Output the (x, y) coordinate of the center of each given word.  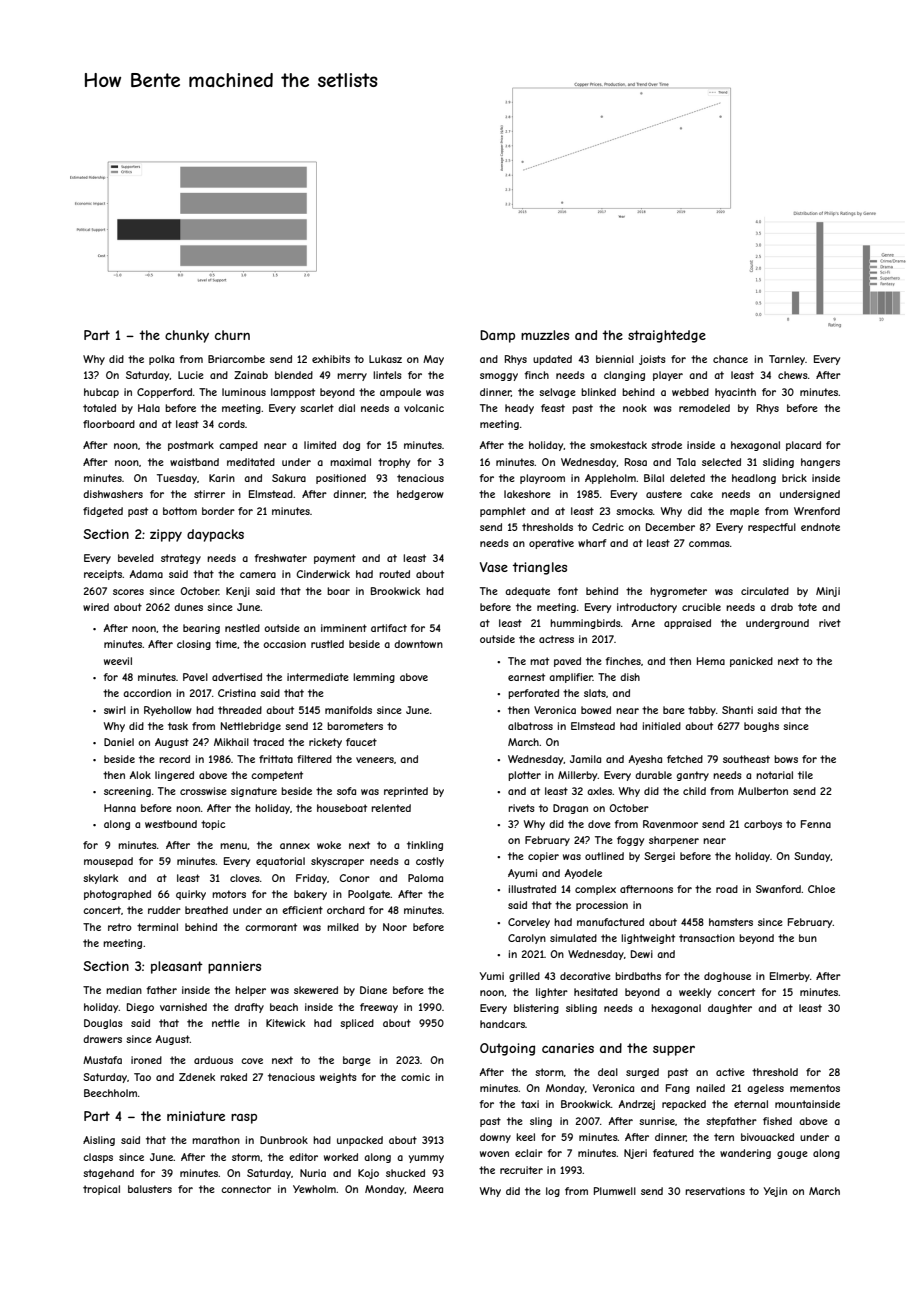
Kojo (368, 1174)
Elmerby (790, 977)
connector (246, 1189)
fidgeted (103, 512)
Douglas (103, 1024)
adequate (527, 592)
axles (600, 791)
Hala (149, 408)
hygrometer (678, 592)
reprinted (406, 792)
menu (233, 846)
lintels (387, 375)
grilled (524, 977)
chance (730, 359)
